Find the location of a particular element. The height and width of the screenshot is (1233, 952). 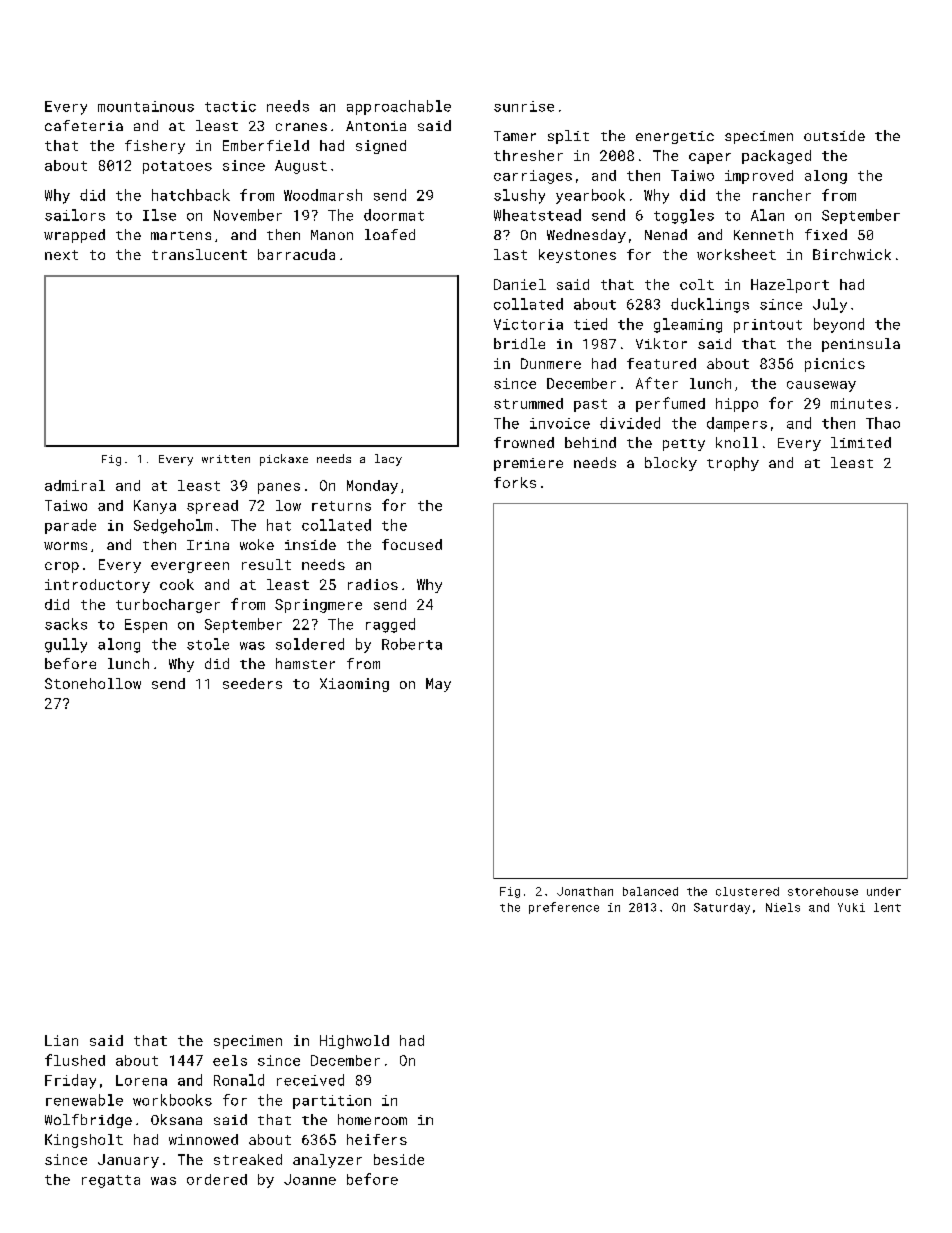

packaged is located at coordinates (776, 157).
